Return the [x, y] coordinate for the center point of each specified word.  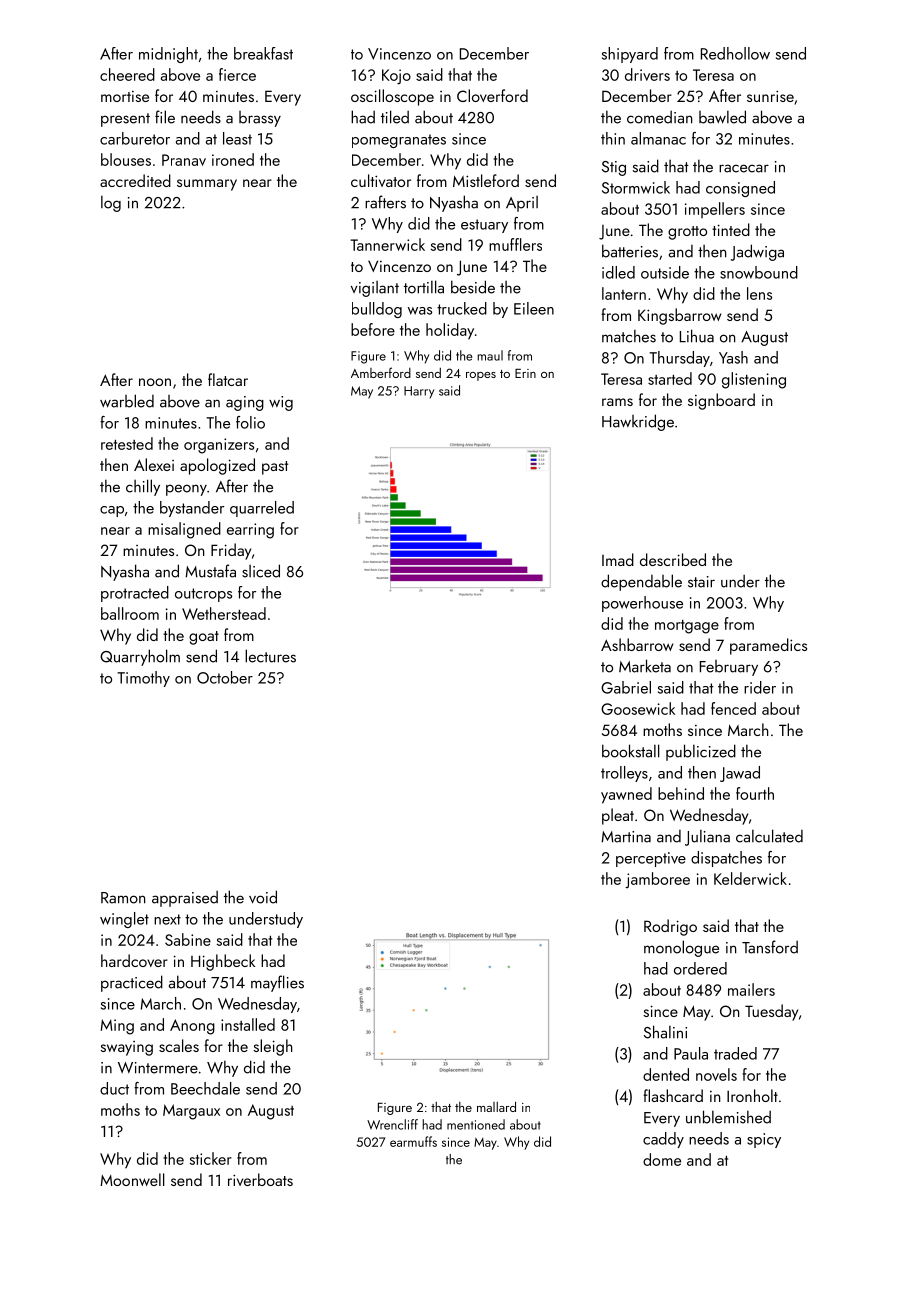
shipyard [630, 55]
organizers [219, 446]
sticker [211, 1158]
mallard [496, 1106]
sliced [261, 571]
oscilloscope [392, 97]
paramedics [768, 646]
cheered [127, 74]
